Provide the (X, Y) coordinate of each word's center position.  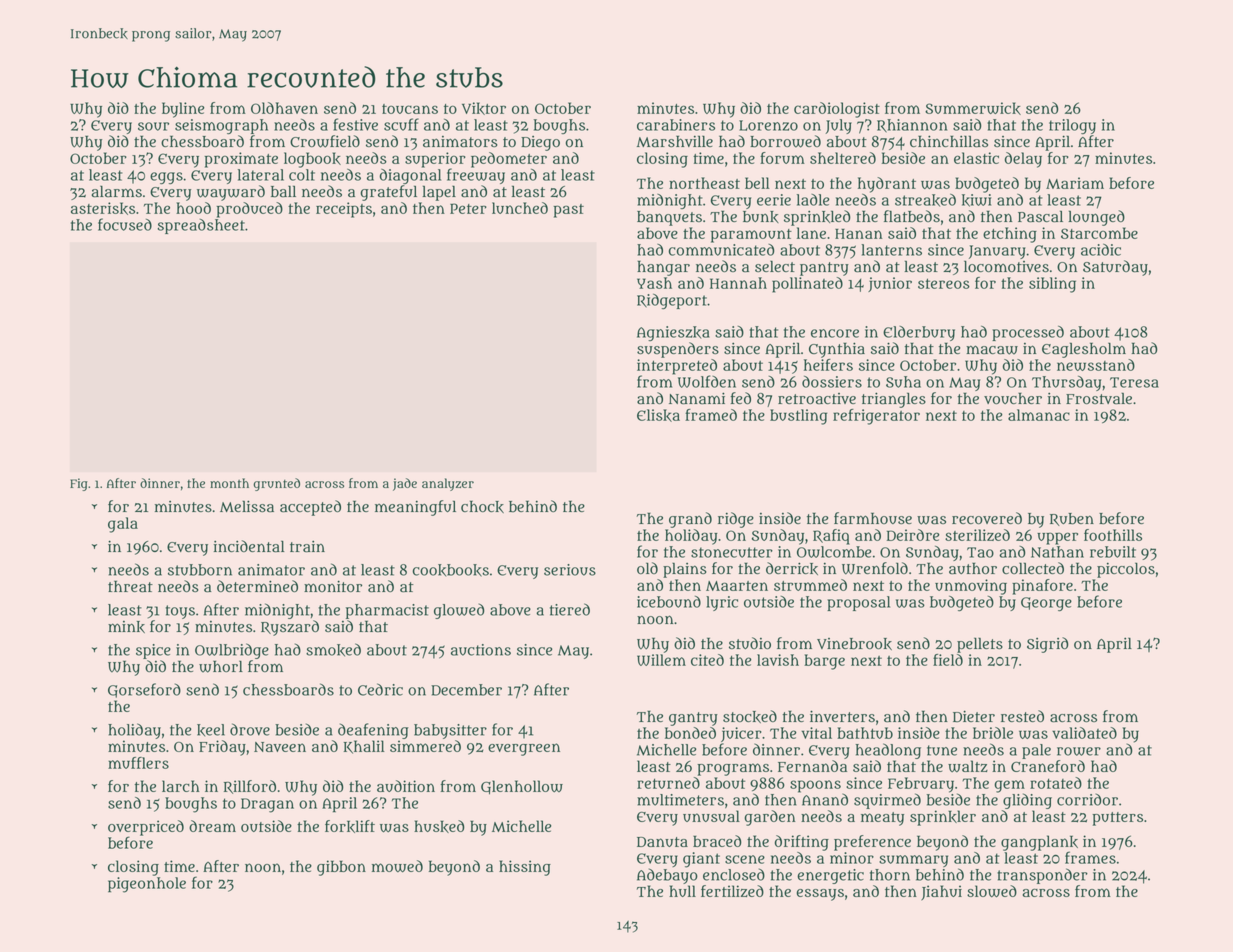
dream (212, 826)
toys (180, 612)
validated (1084, 733)
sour (153, 126)
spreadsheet (201, 226)
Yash (654, 283)
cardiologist (837, 110)
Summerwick (973, 108)
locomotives (1006, 266)
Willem (661, 660)
